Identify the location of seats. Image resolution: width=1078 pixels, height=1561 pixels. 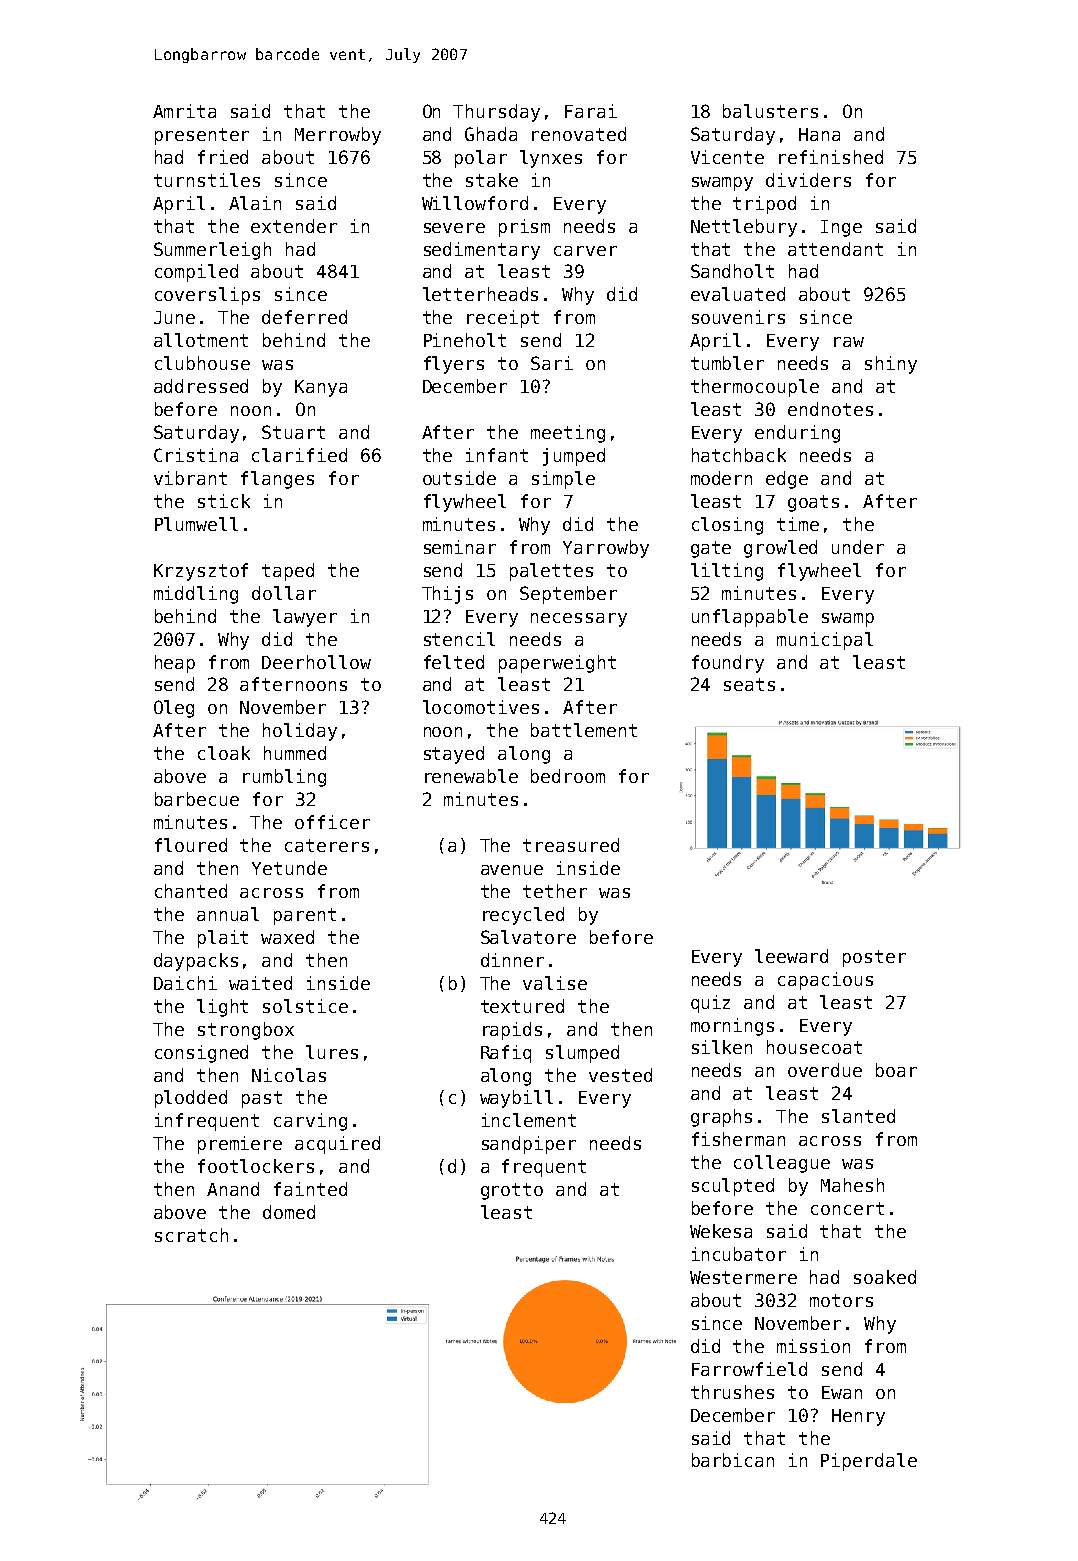
(749, 684).
